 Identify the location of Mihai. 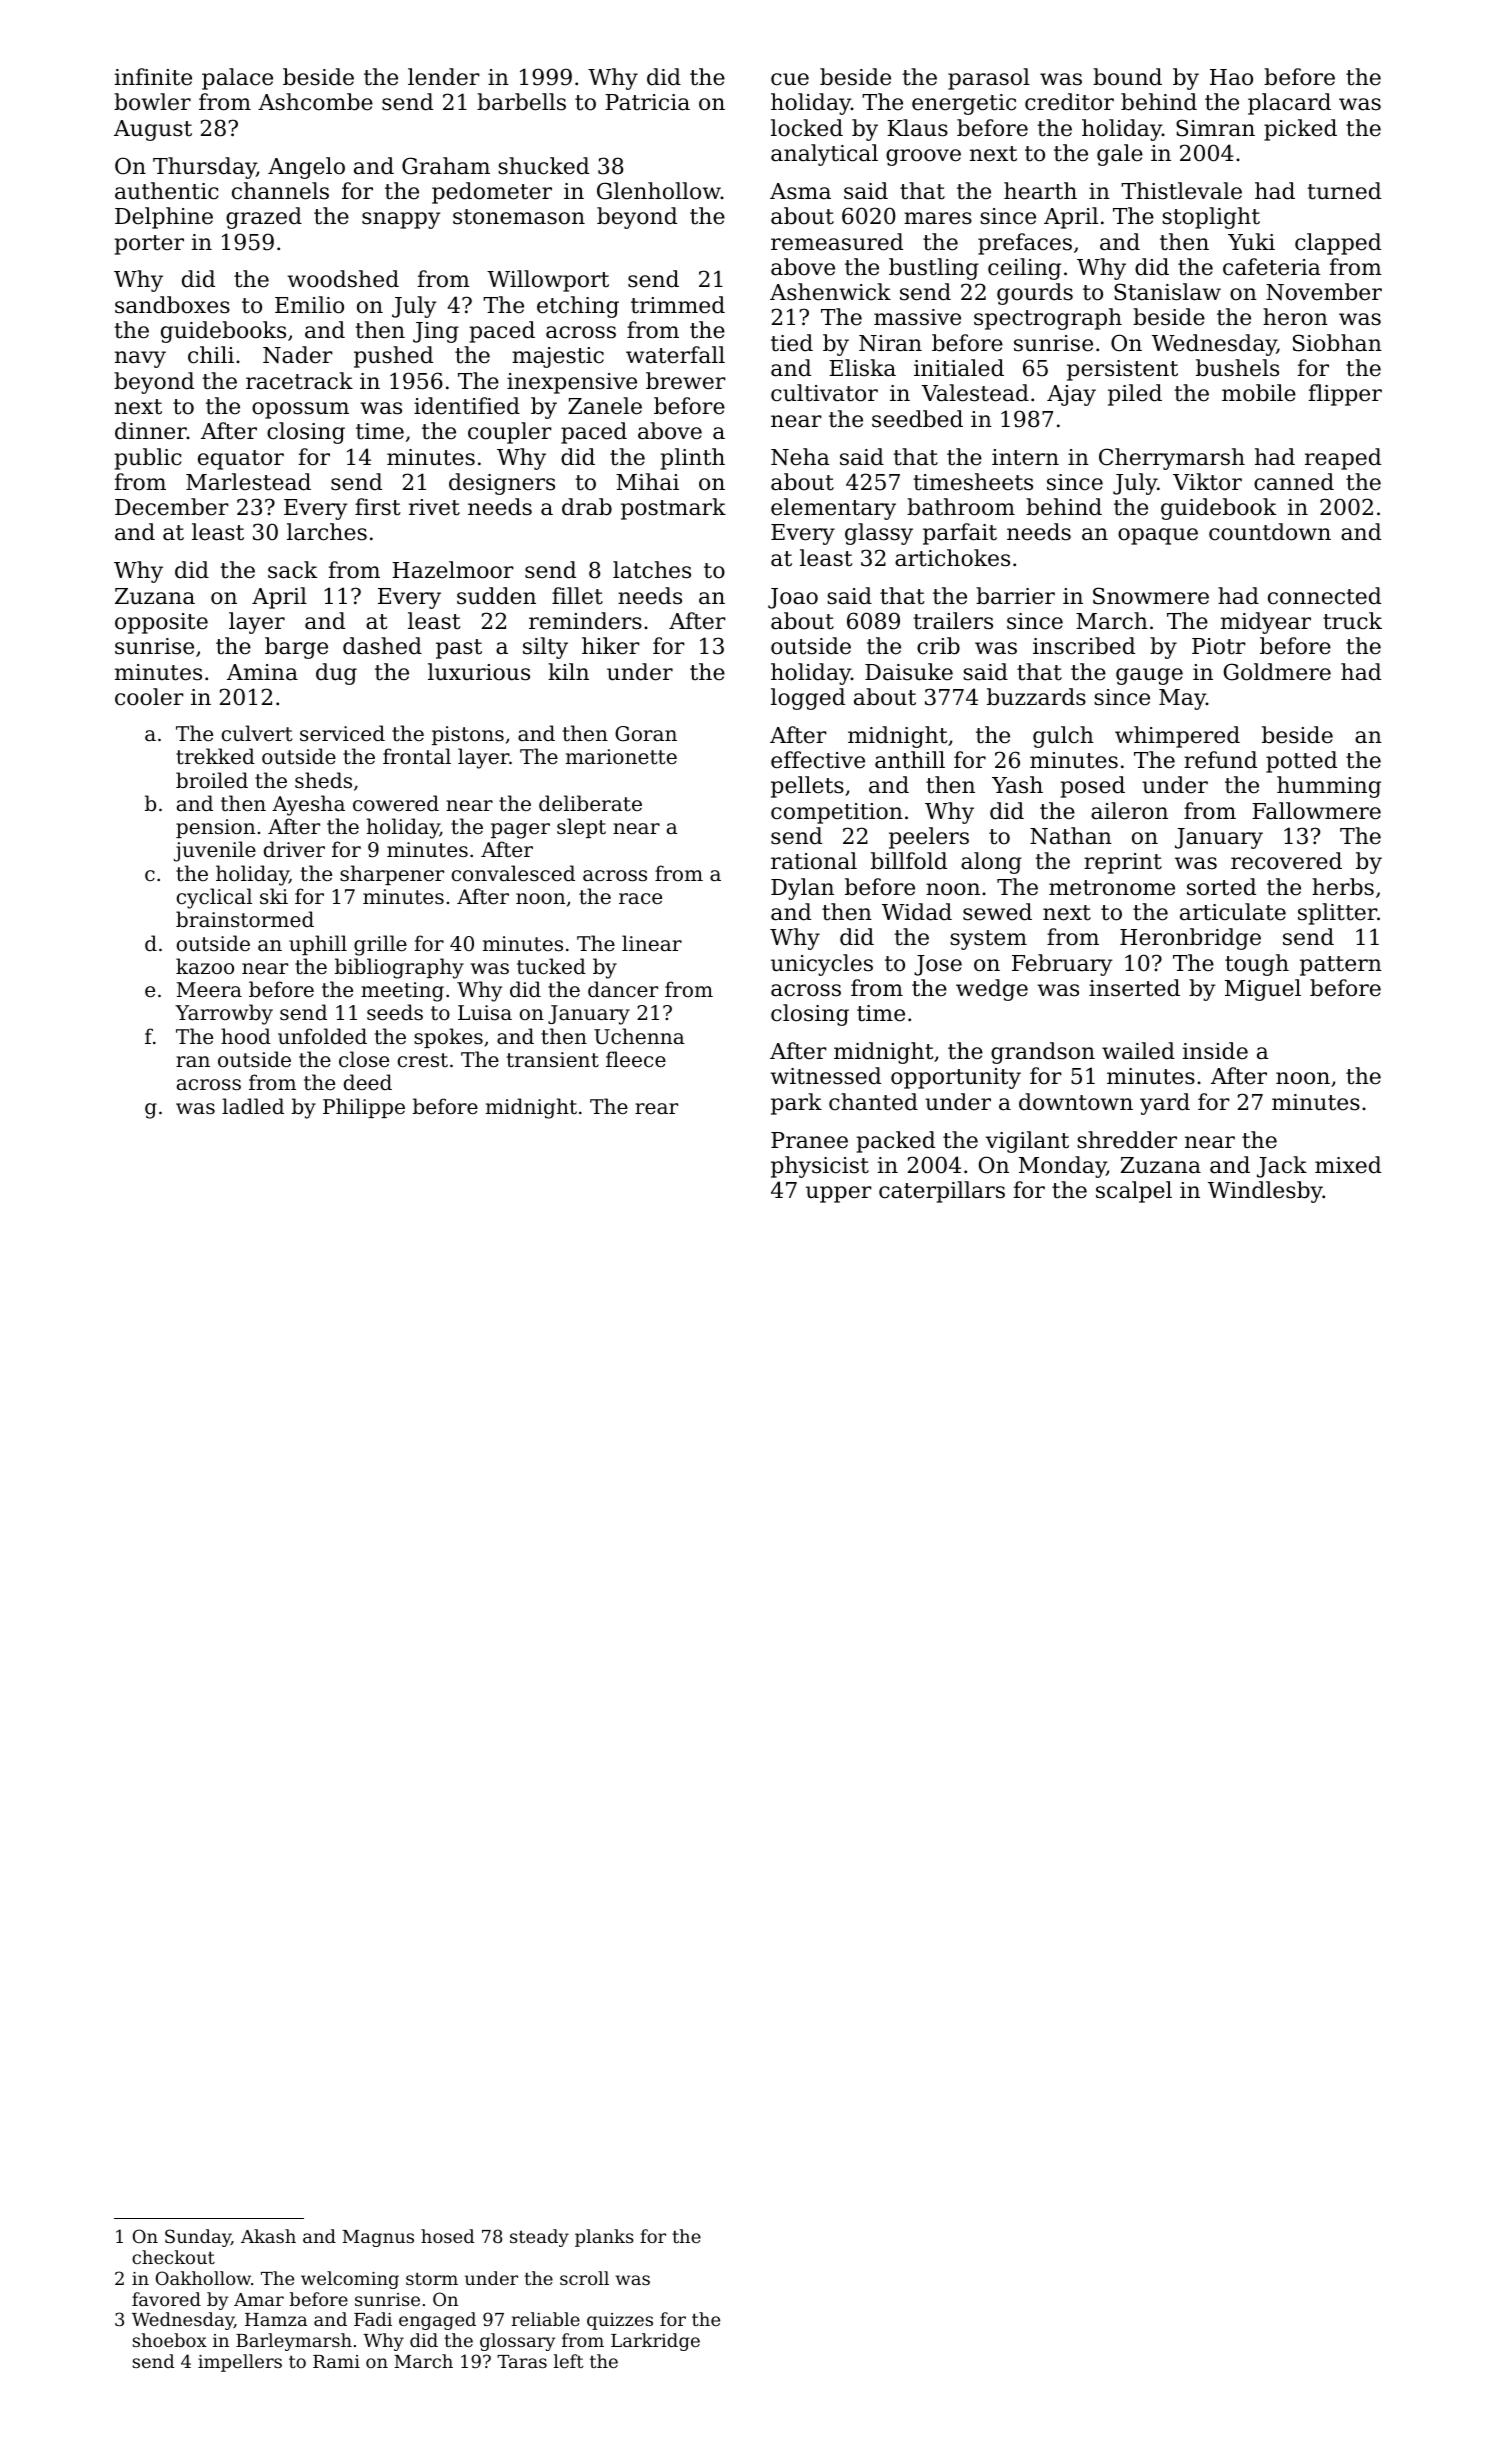
(647, 482).
